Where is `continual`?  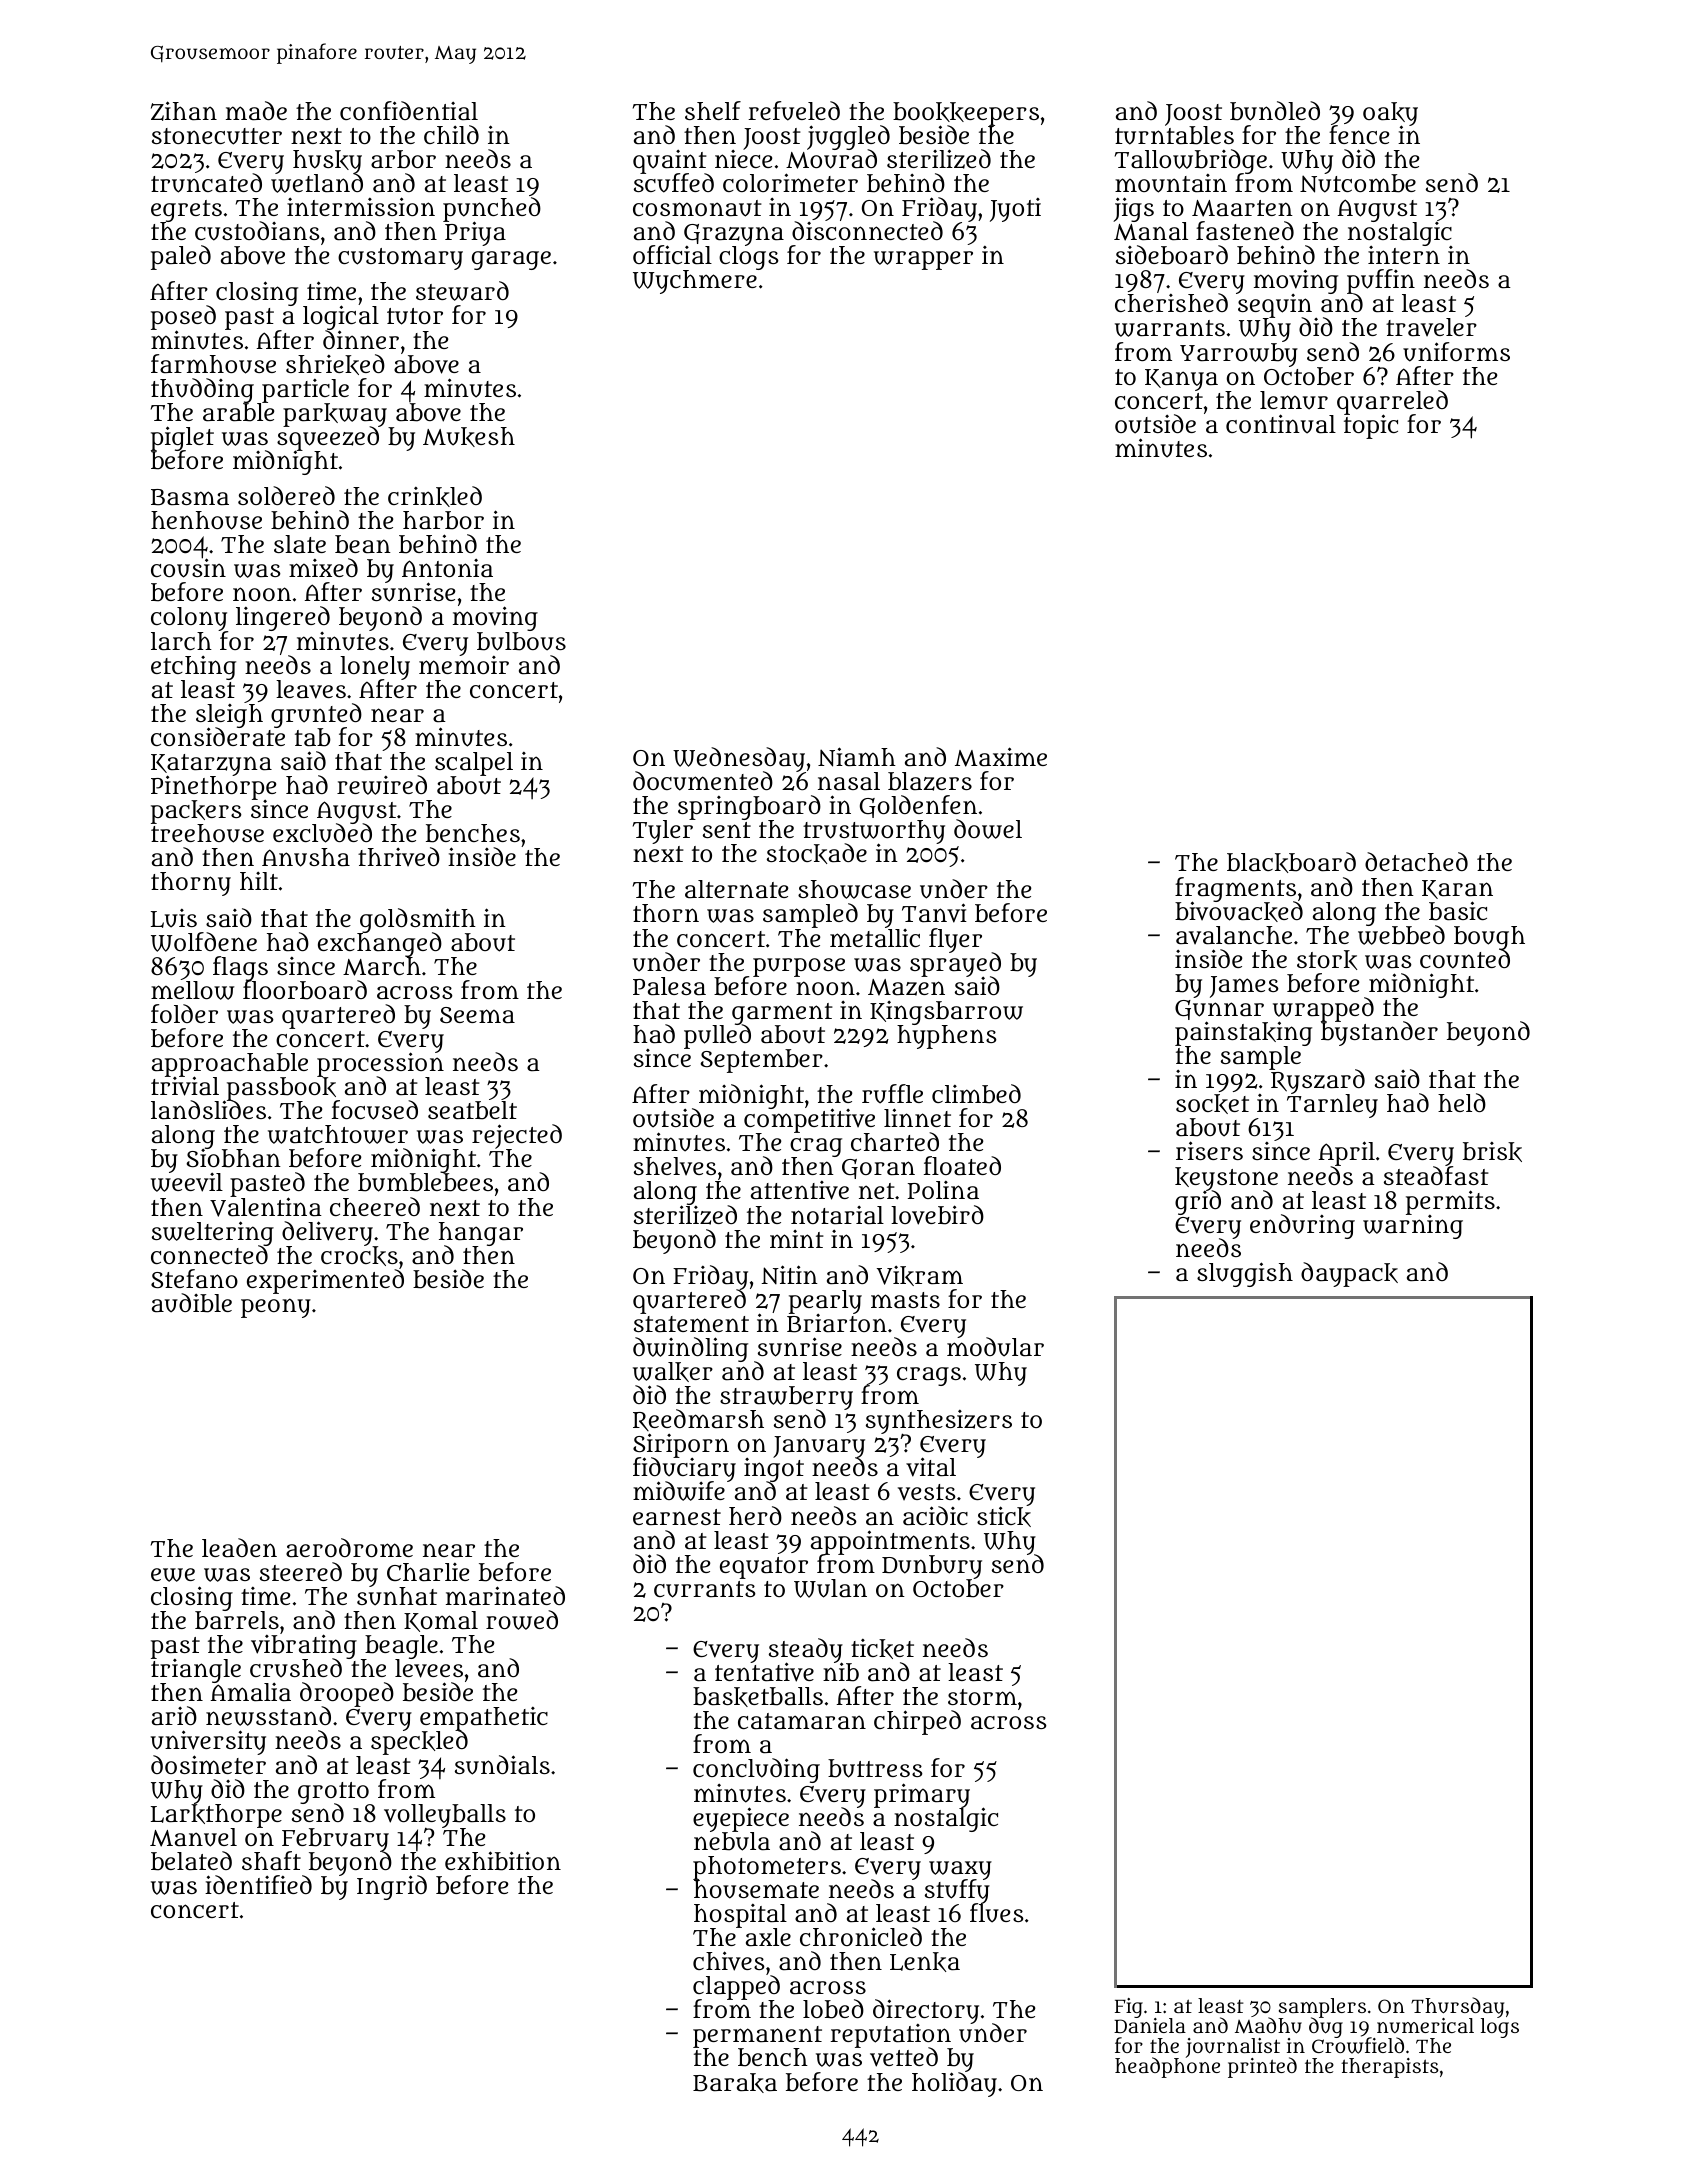
continual is located at coordinates (1281, 424).
